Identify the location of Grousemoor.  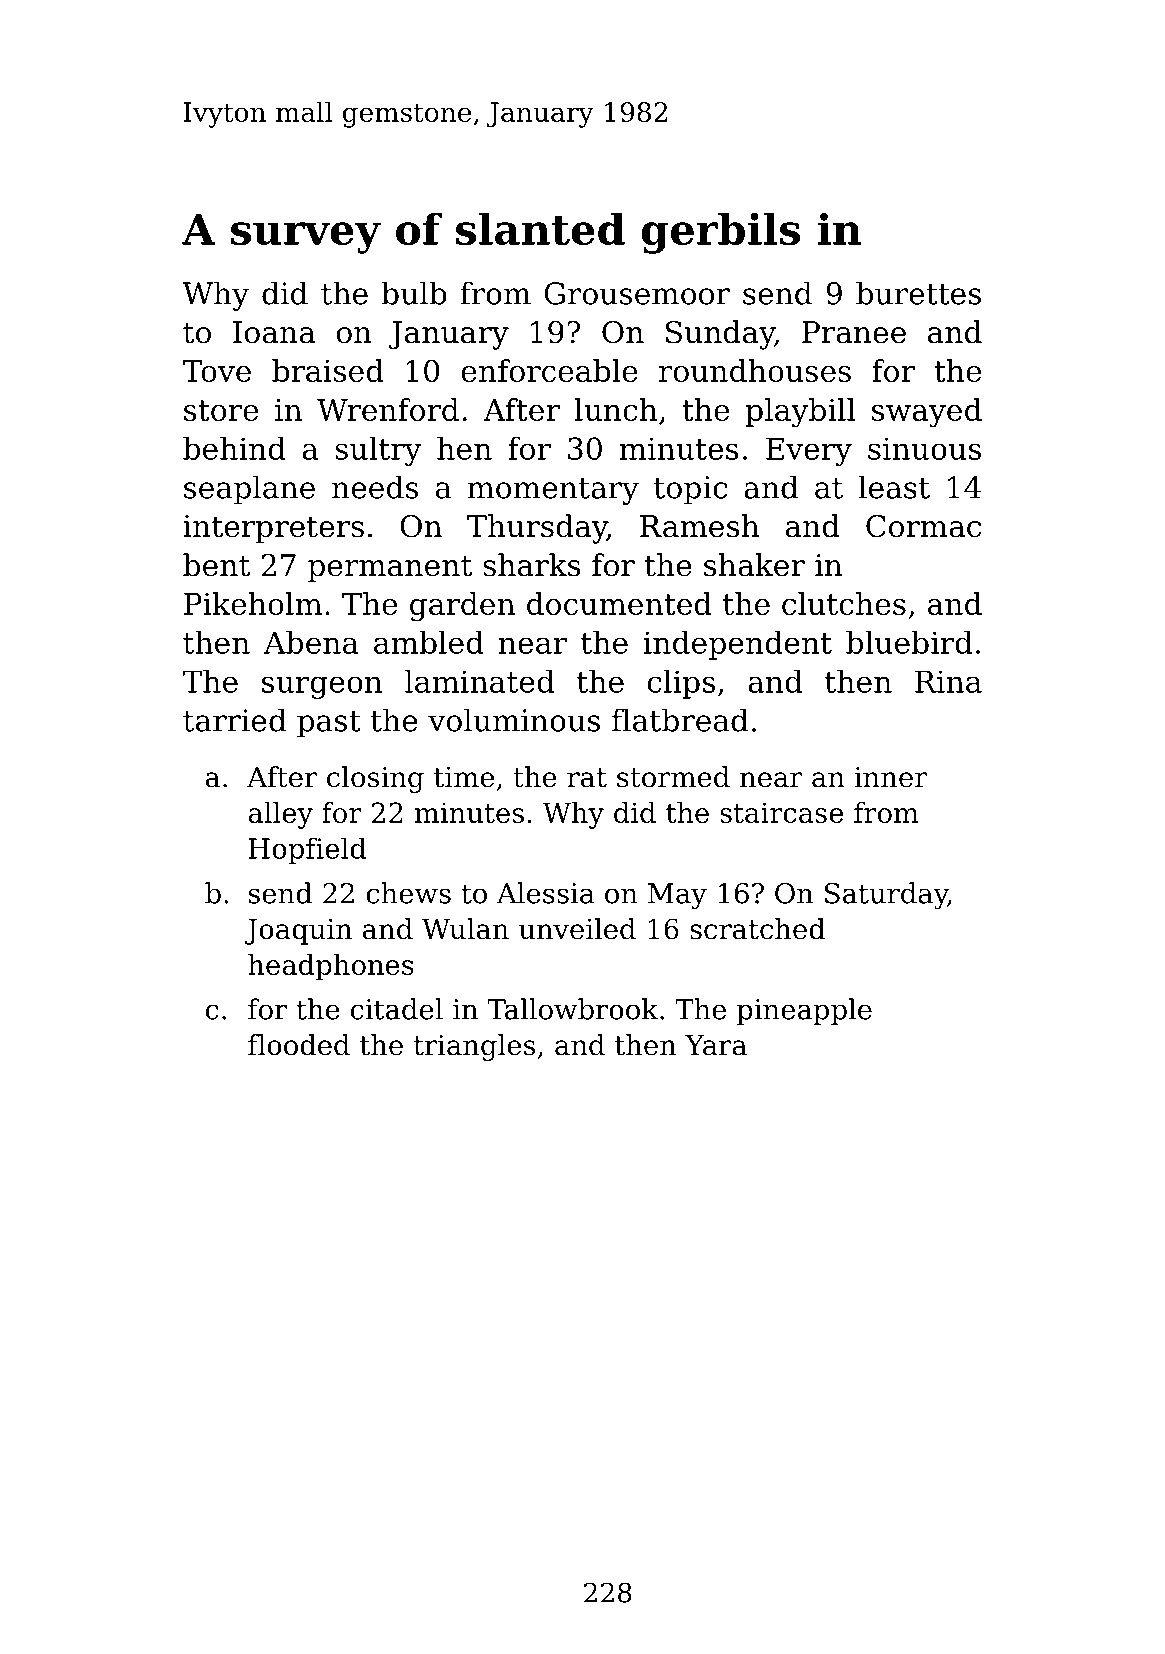
(637, 293).
